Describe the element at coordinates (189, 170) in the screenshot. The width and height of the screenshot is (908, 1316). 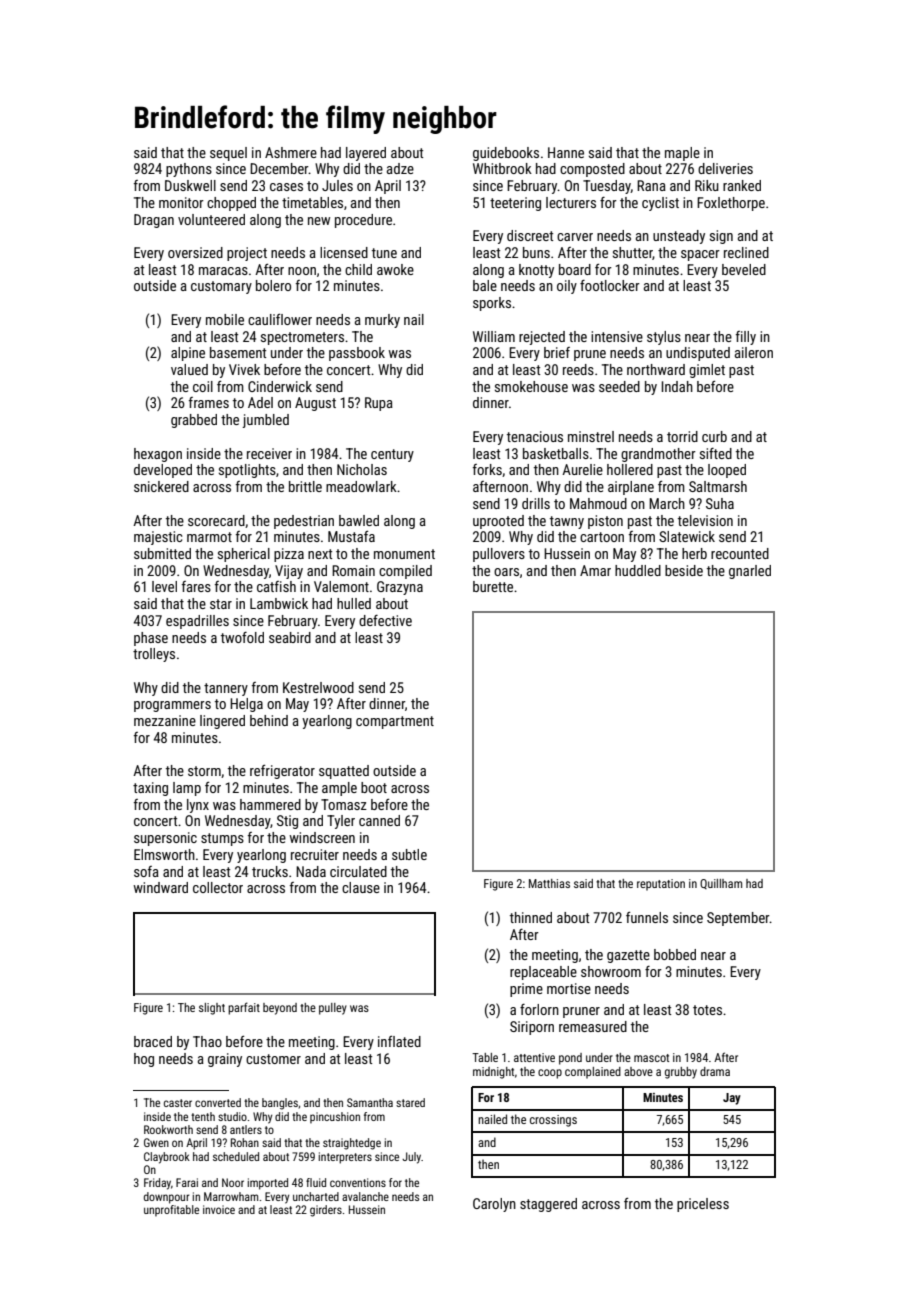
I see `pythons` at that location.
